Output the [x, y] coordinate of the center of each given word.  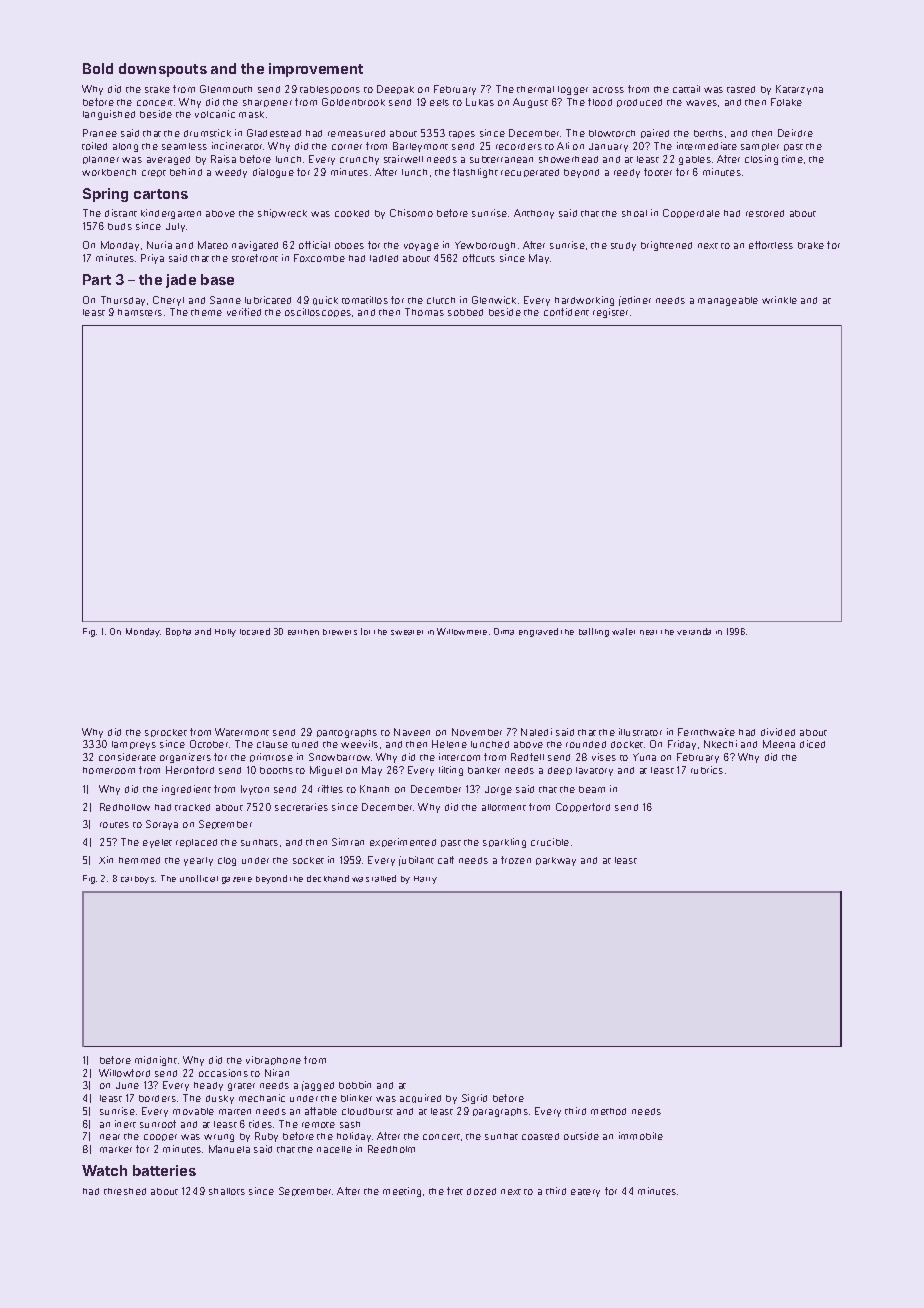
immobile [641, 1136]
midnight [156, 1061]
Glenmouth [226, 89]
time [792, 159]
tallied [384, 878]
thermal [535, 89]
